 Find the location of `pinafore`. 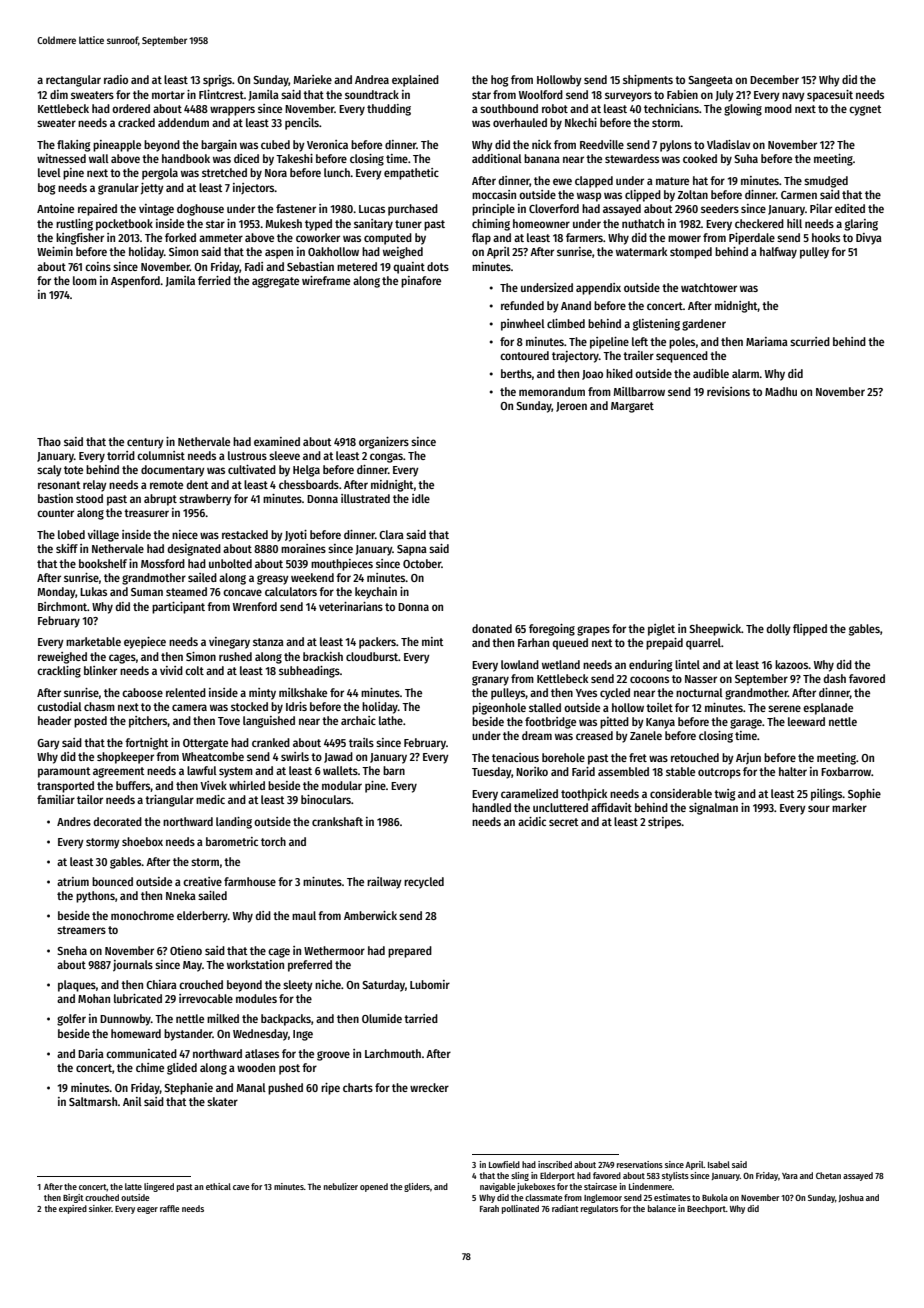

pinafore is located at coordinates (421, 282).
